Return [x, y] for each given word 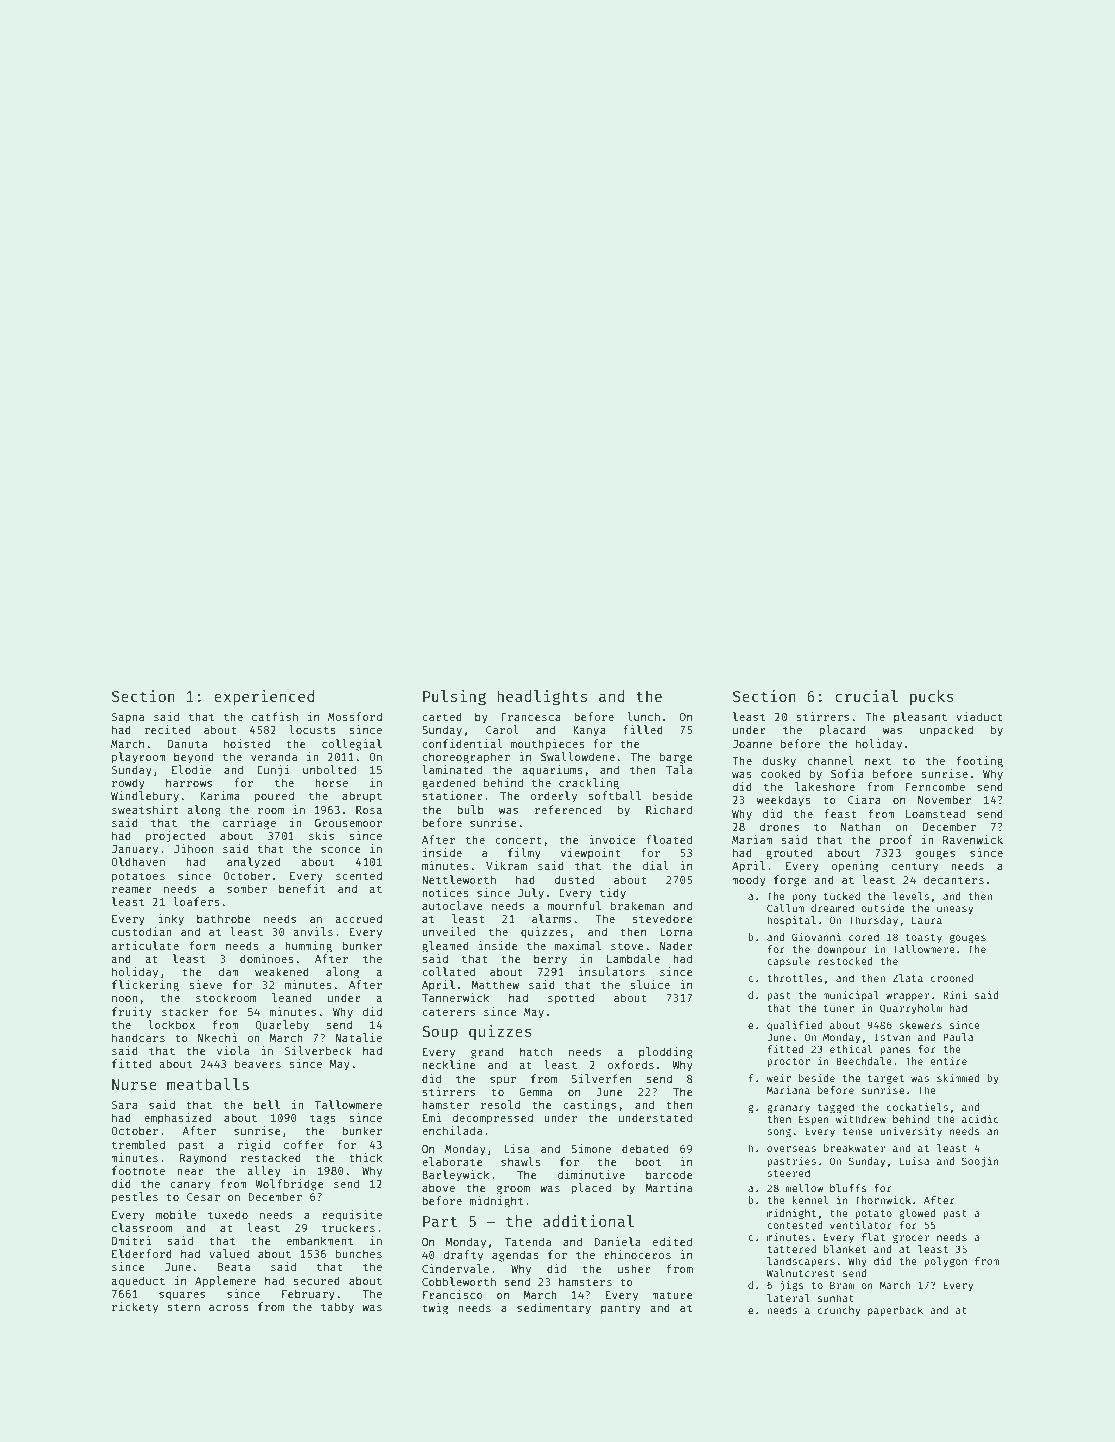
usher [634, 1268]
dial [656, 865]
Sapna [128, 718]
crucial [866, 696]
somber [247, 888]
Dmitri [131, 1240]
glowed [917, 1214]
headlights [542, 698]
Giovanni [816, 937]
